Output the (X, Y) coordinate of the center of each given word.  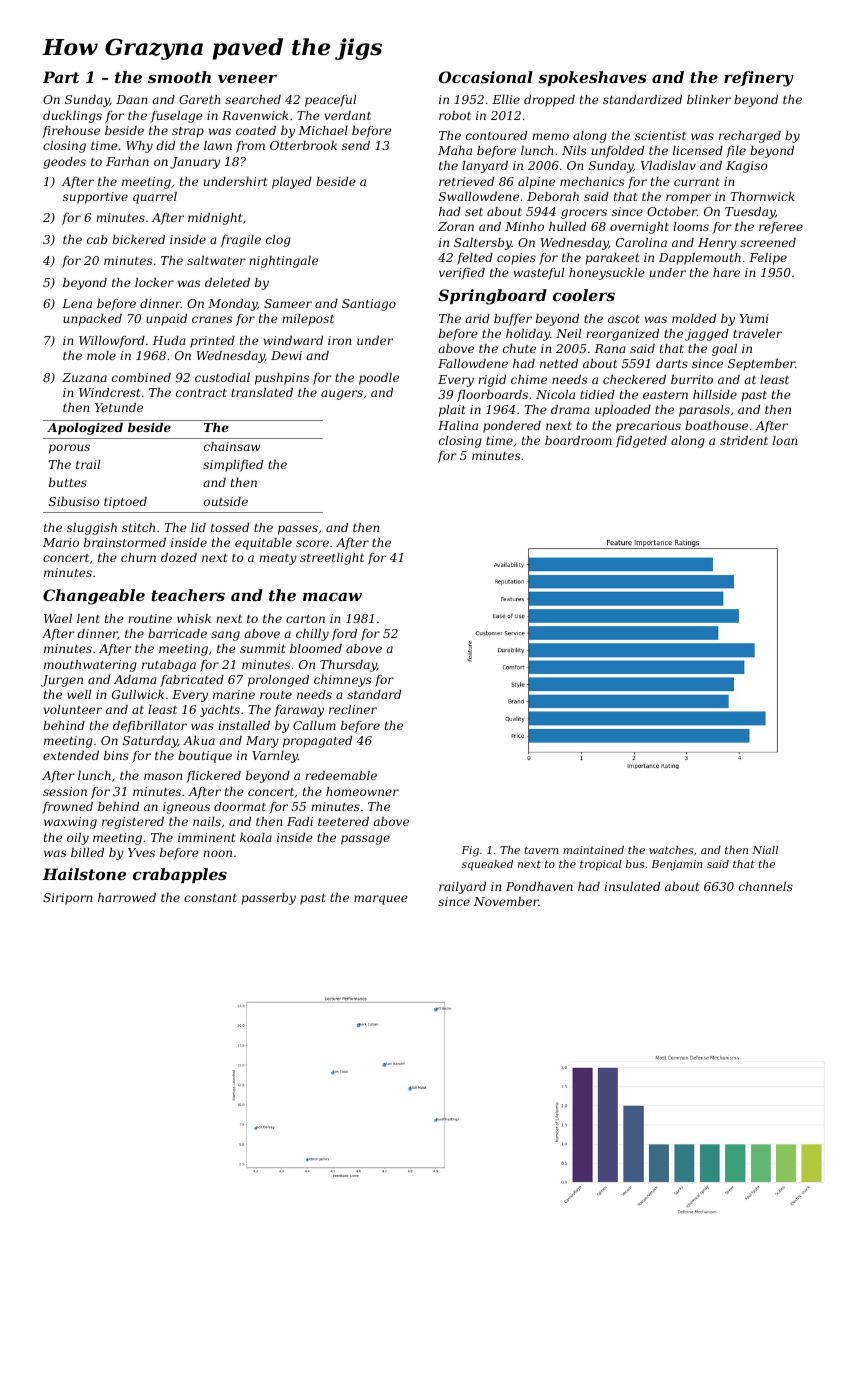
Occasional (486, 77)
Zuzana (84, 378)
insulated (632, 886)
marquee (381, 900)
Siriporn (68, 899)
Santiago (369, 305)
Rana (610, 348)
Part (60, 77)
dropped (549, 101)
